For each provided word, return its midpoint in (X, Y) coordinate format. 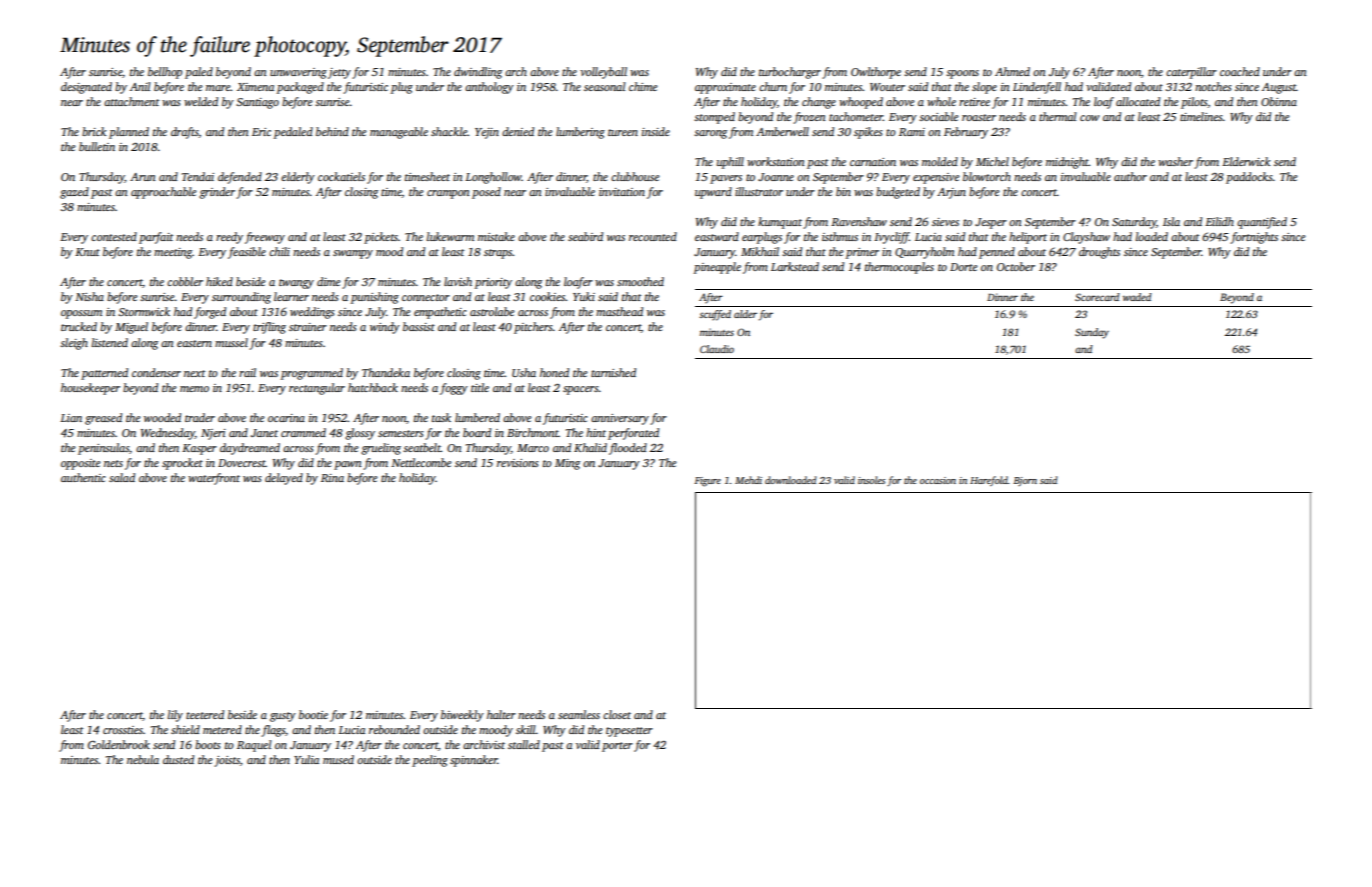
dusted (178, 759)
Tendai (198, 176)
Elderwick (1246, 161)
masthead (619, 311)
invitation (622, 192)
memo (194, 389)
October (1016, 266)
